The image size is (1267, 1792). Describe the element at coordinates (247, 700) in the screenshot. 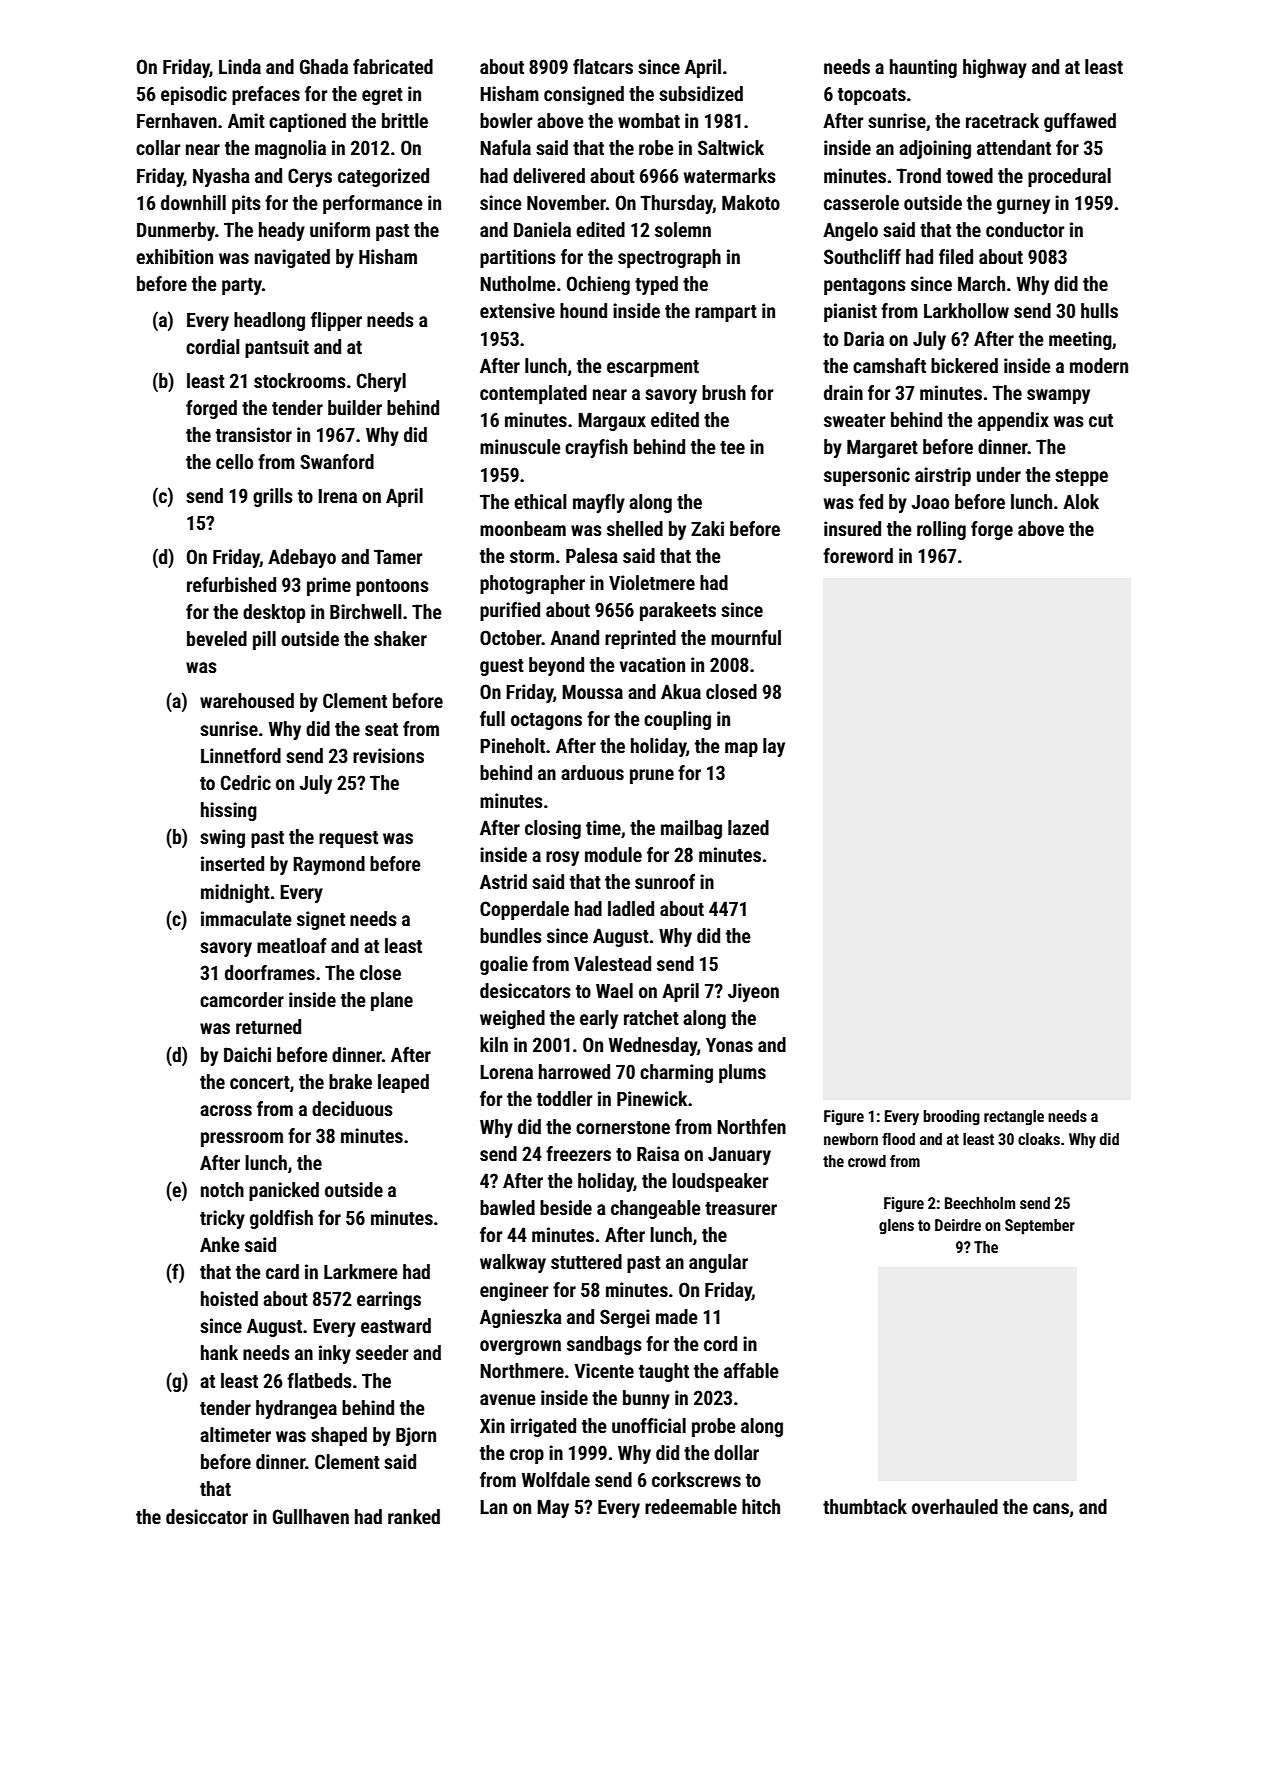

I see `warehoused` at that location.
